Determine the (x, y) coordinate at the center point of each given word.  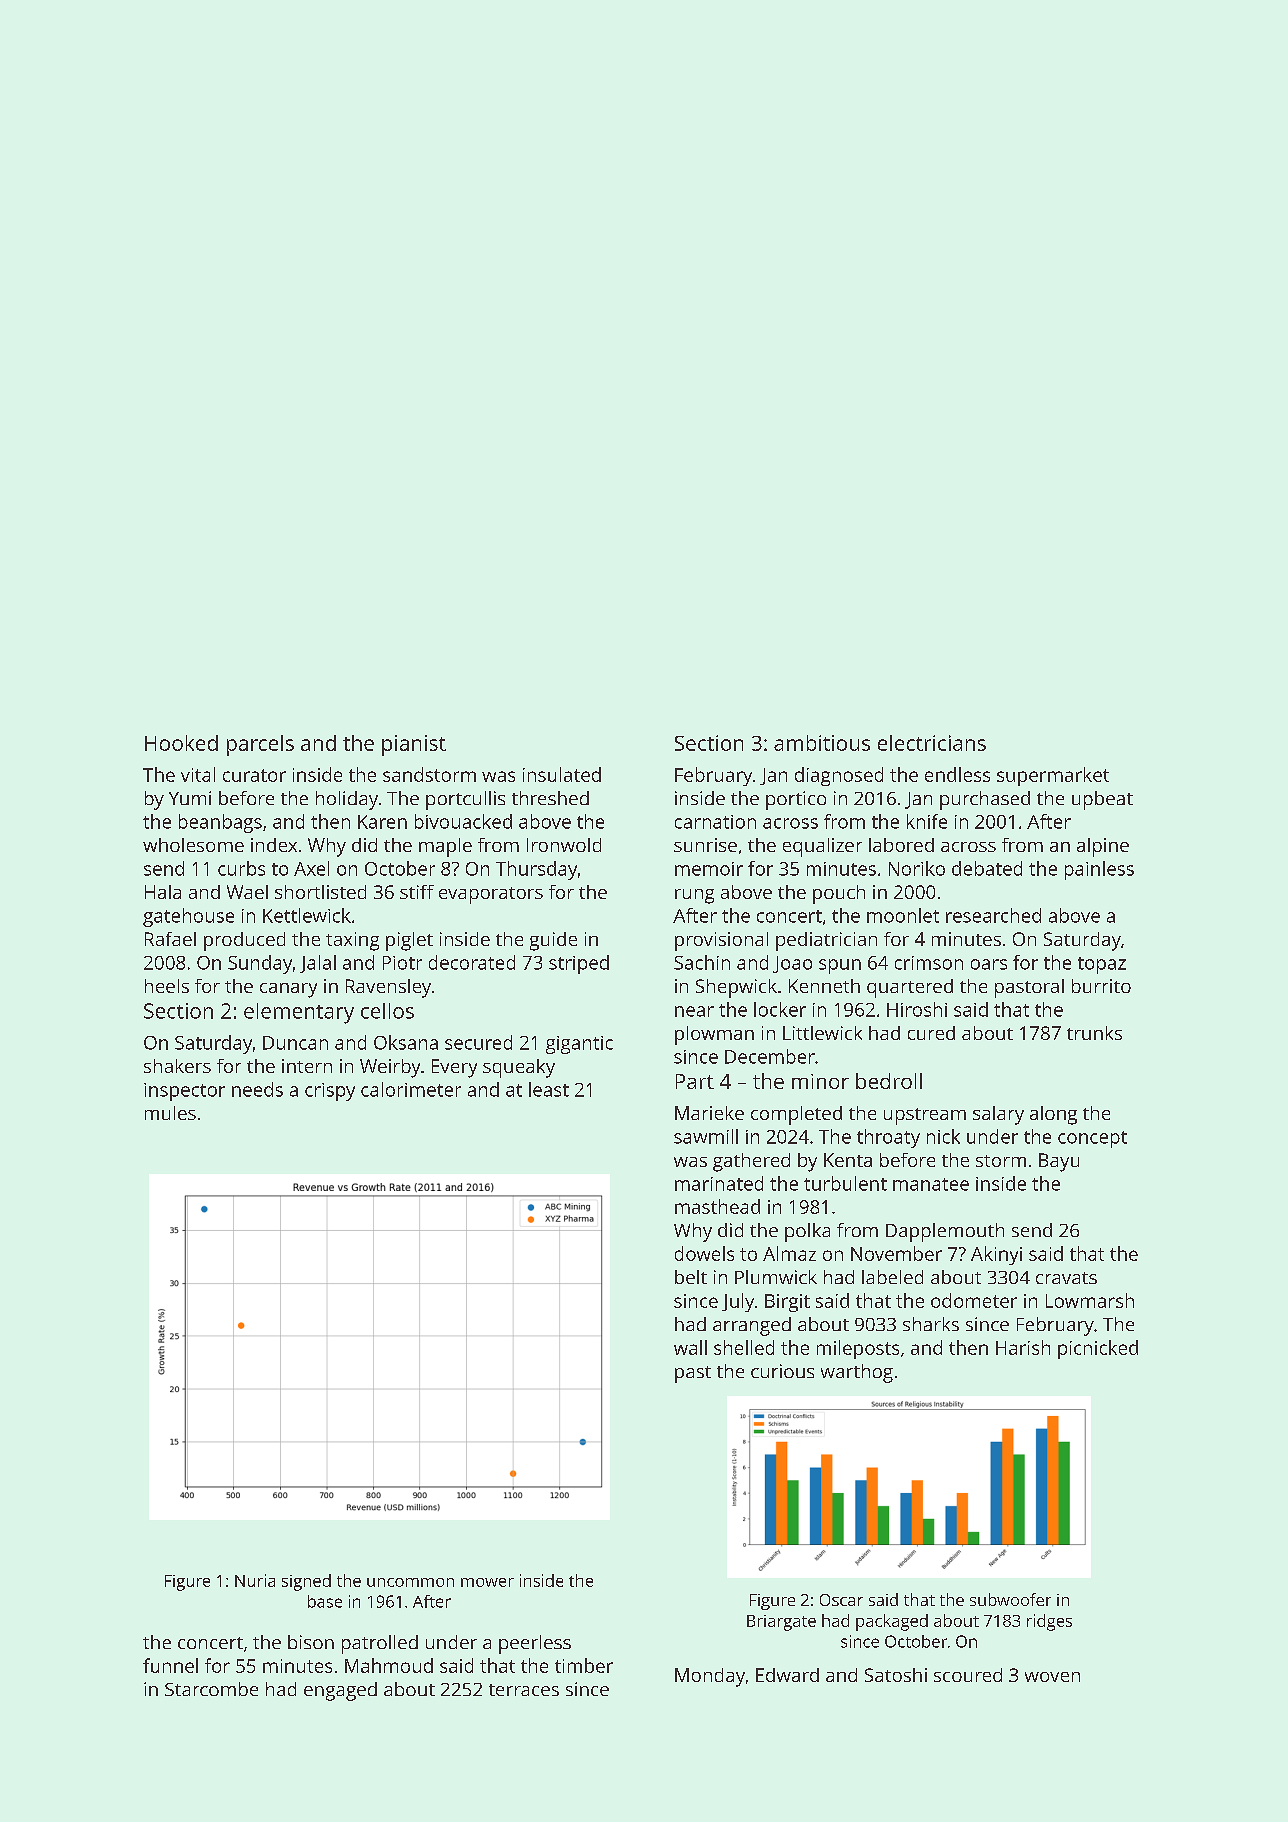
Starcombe (211, 1689)
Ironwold (564, 845)
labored (901, 845)
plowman (714, 1035)
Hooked (181, 743)
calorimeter (411, 1089)
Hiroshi (917, 1009)
